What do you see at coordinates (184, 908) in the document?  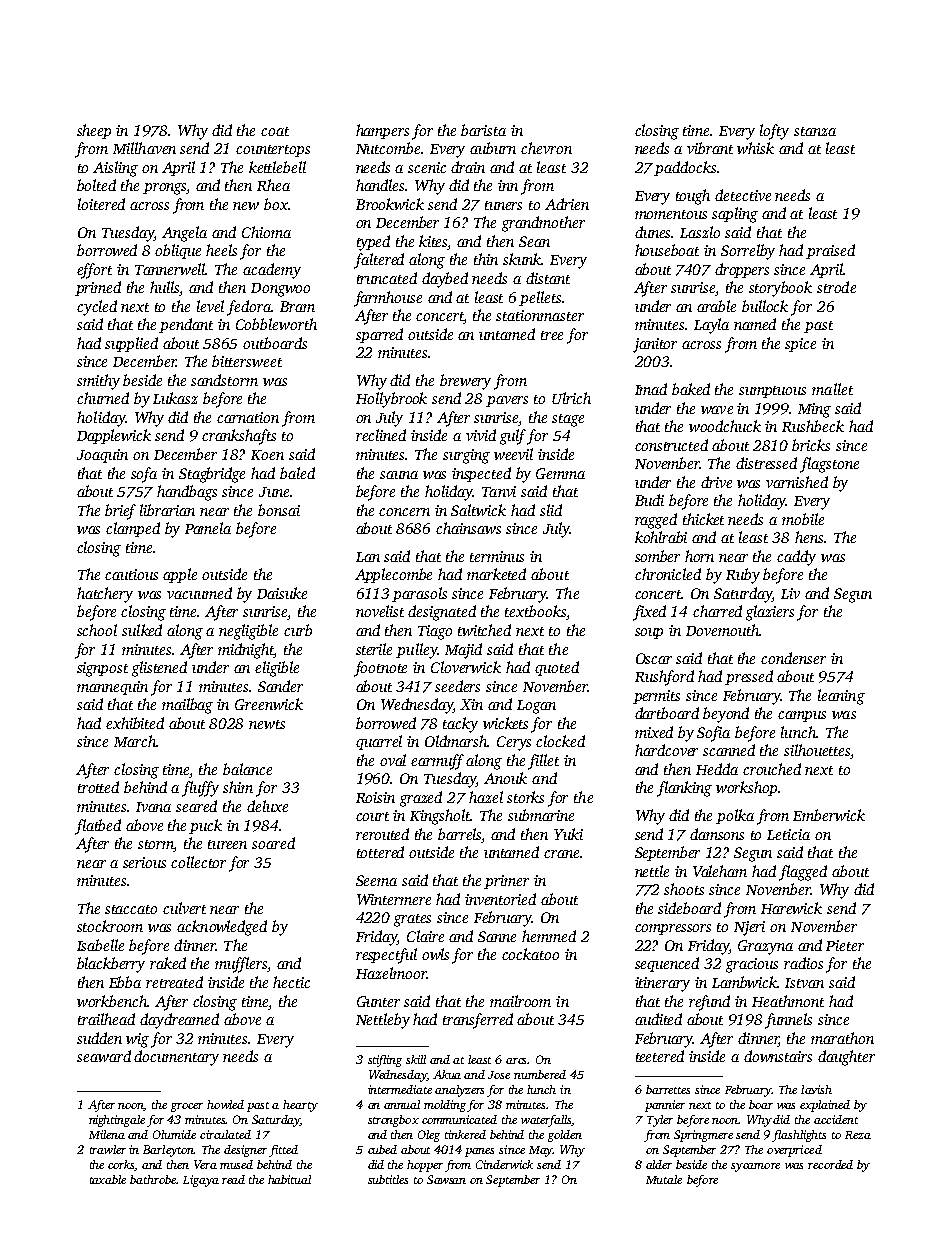 I see `culvert` at bounding box center [184, 908].
